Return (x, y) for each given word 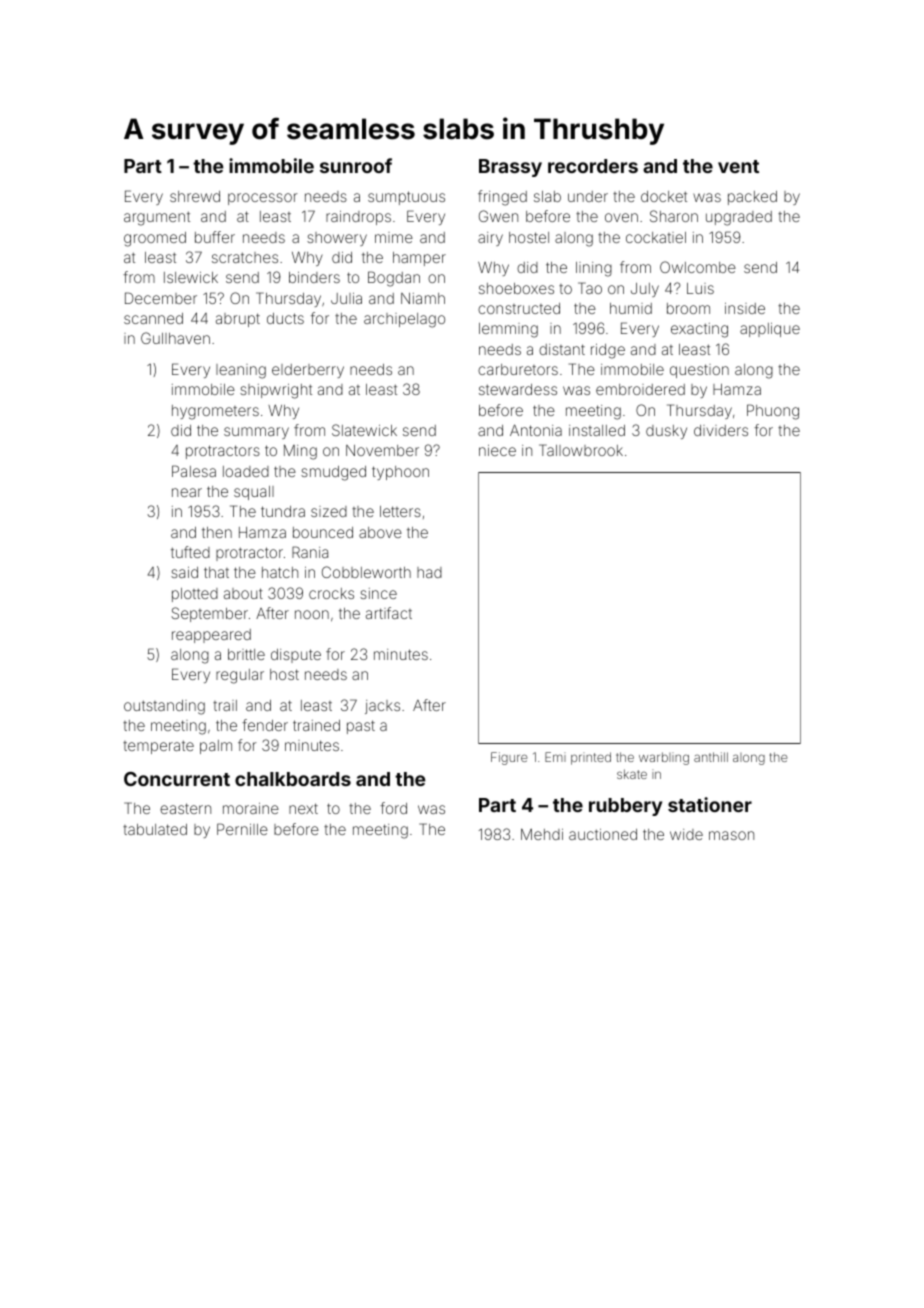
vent (738, 166)
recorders (593, 166)
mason (731, 835)
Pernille (242, 829)
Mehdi (542, 834)
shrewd (195, 196)
